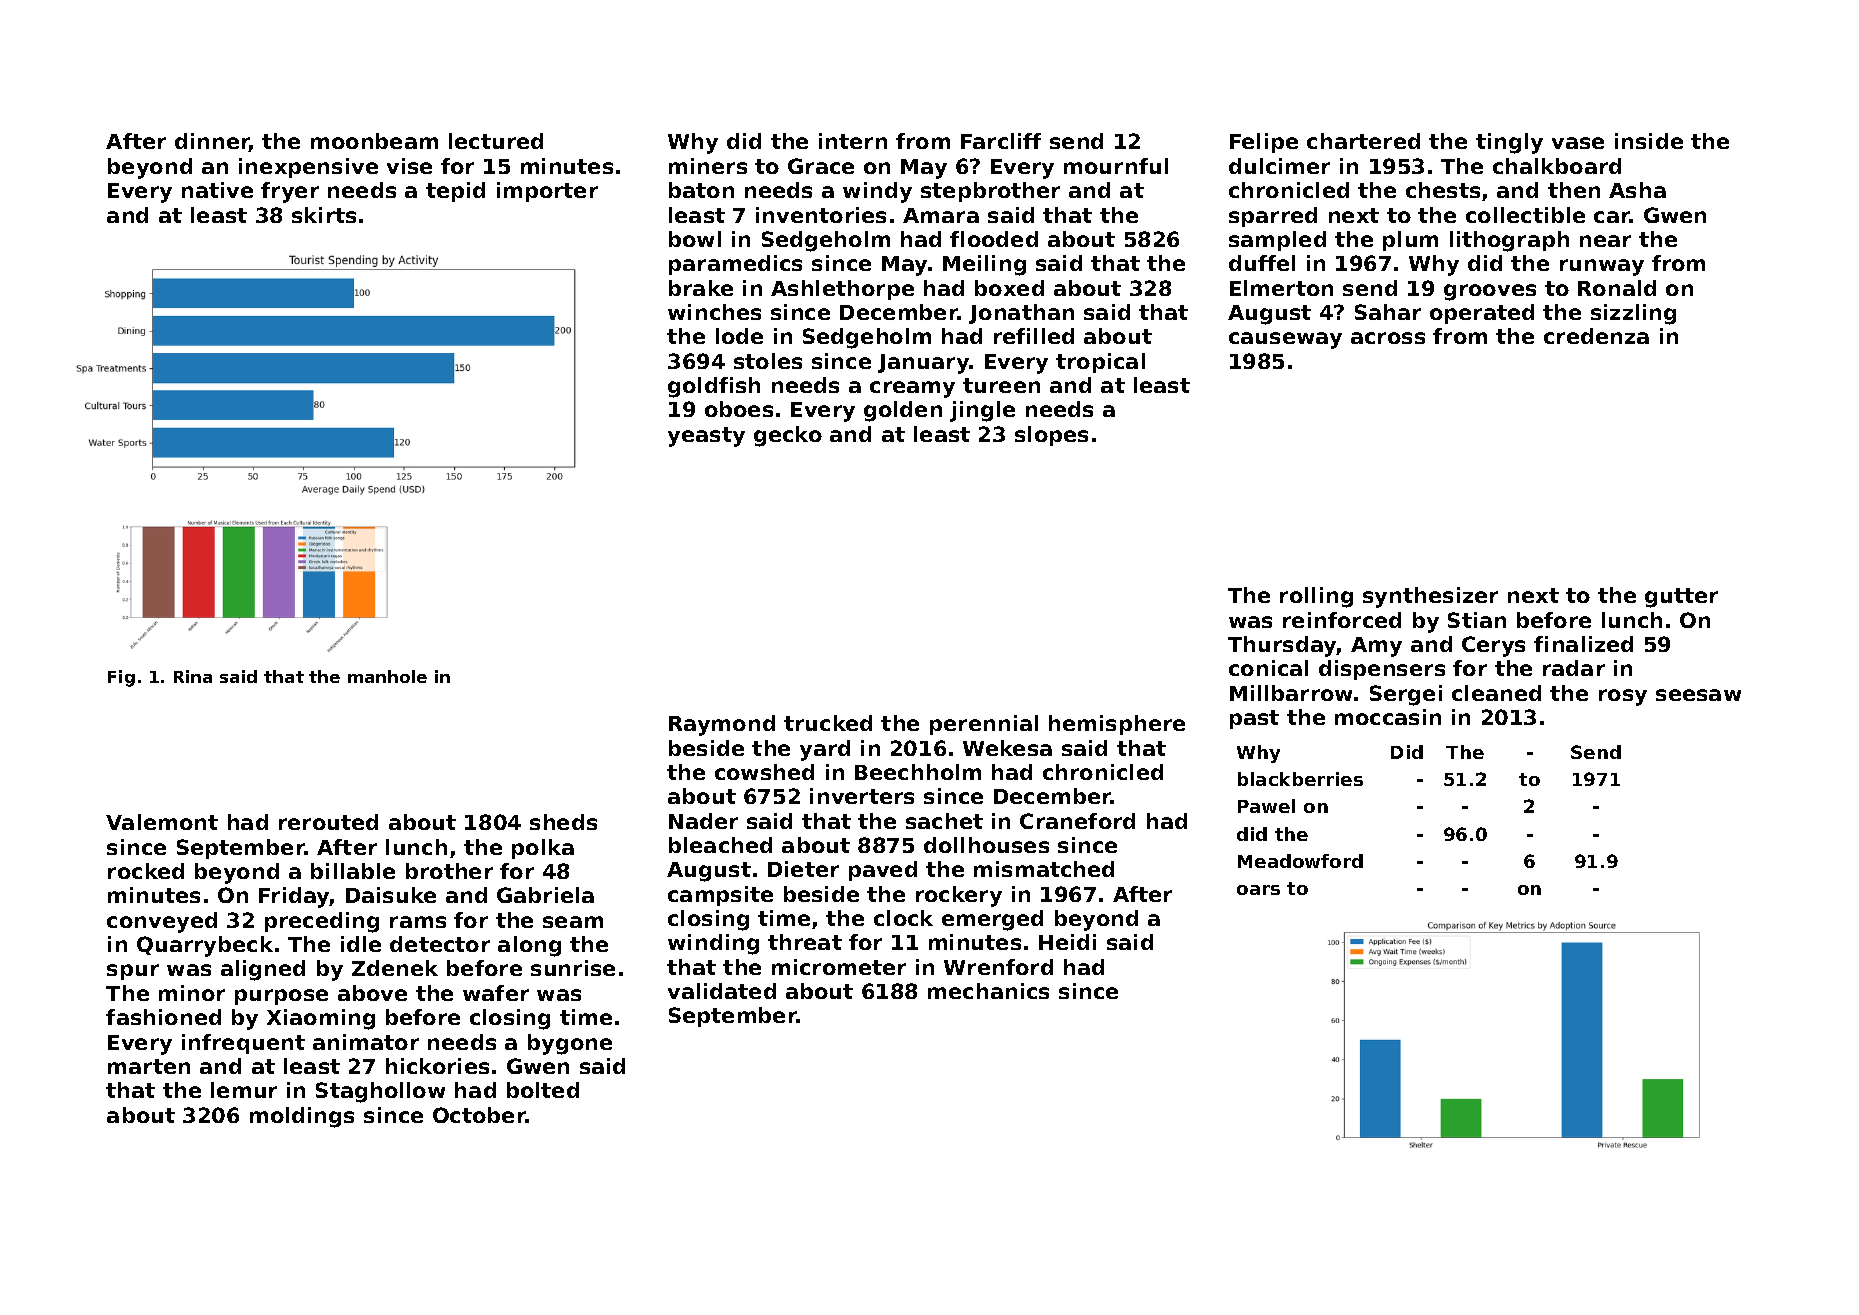 The image size is (1859, 1315). Describe the element at coordinates (217, 190) in the document. I see `native` at that location.
